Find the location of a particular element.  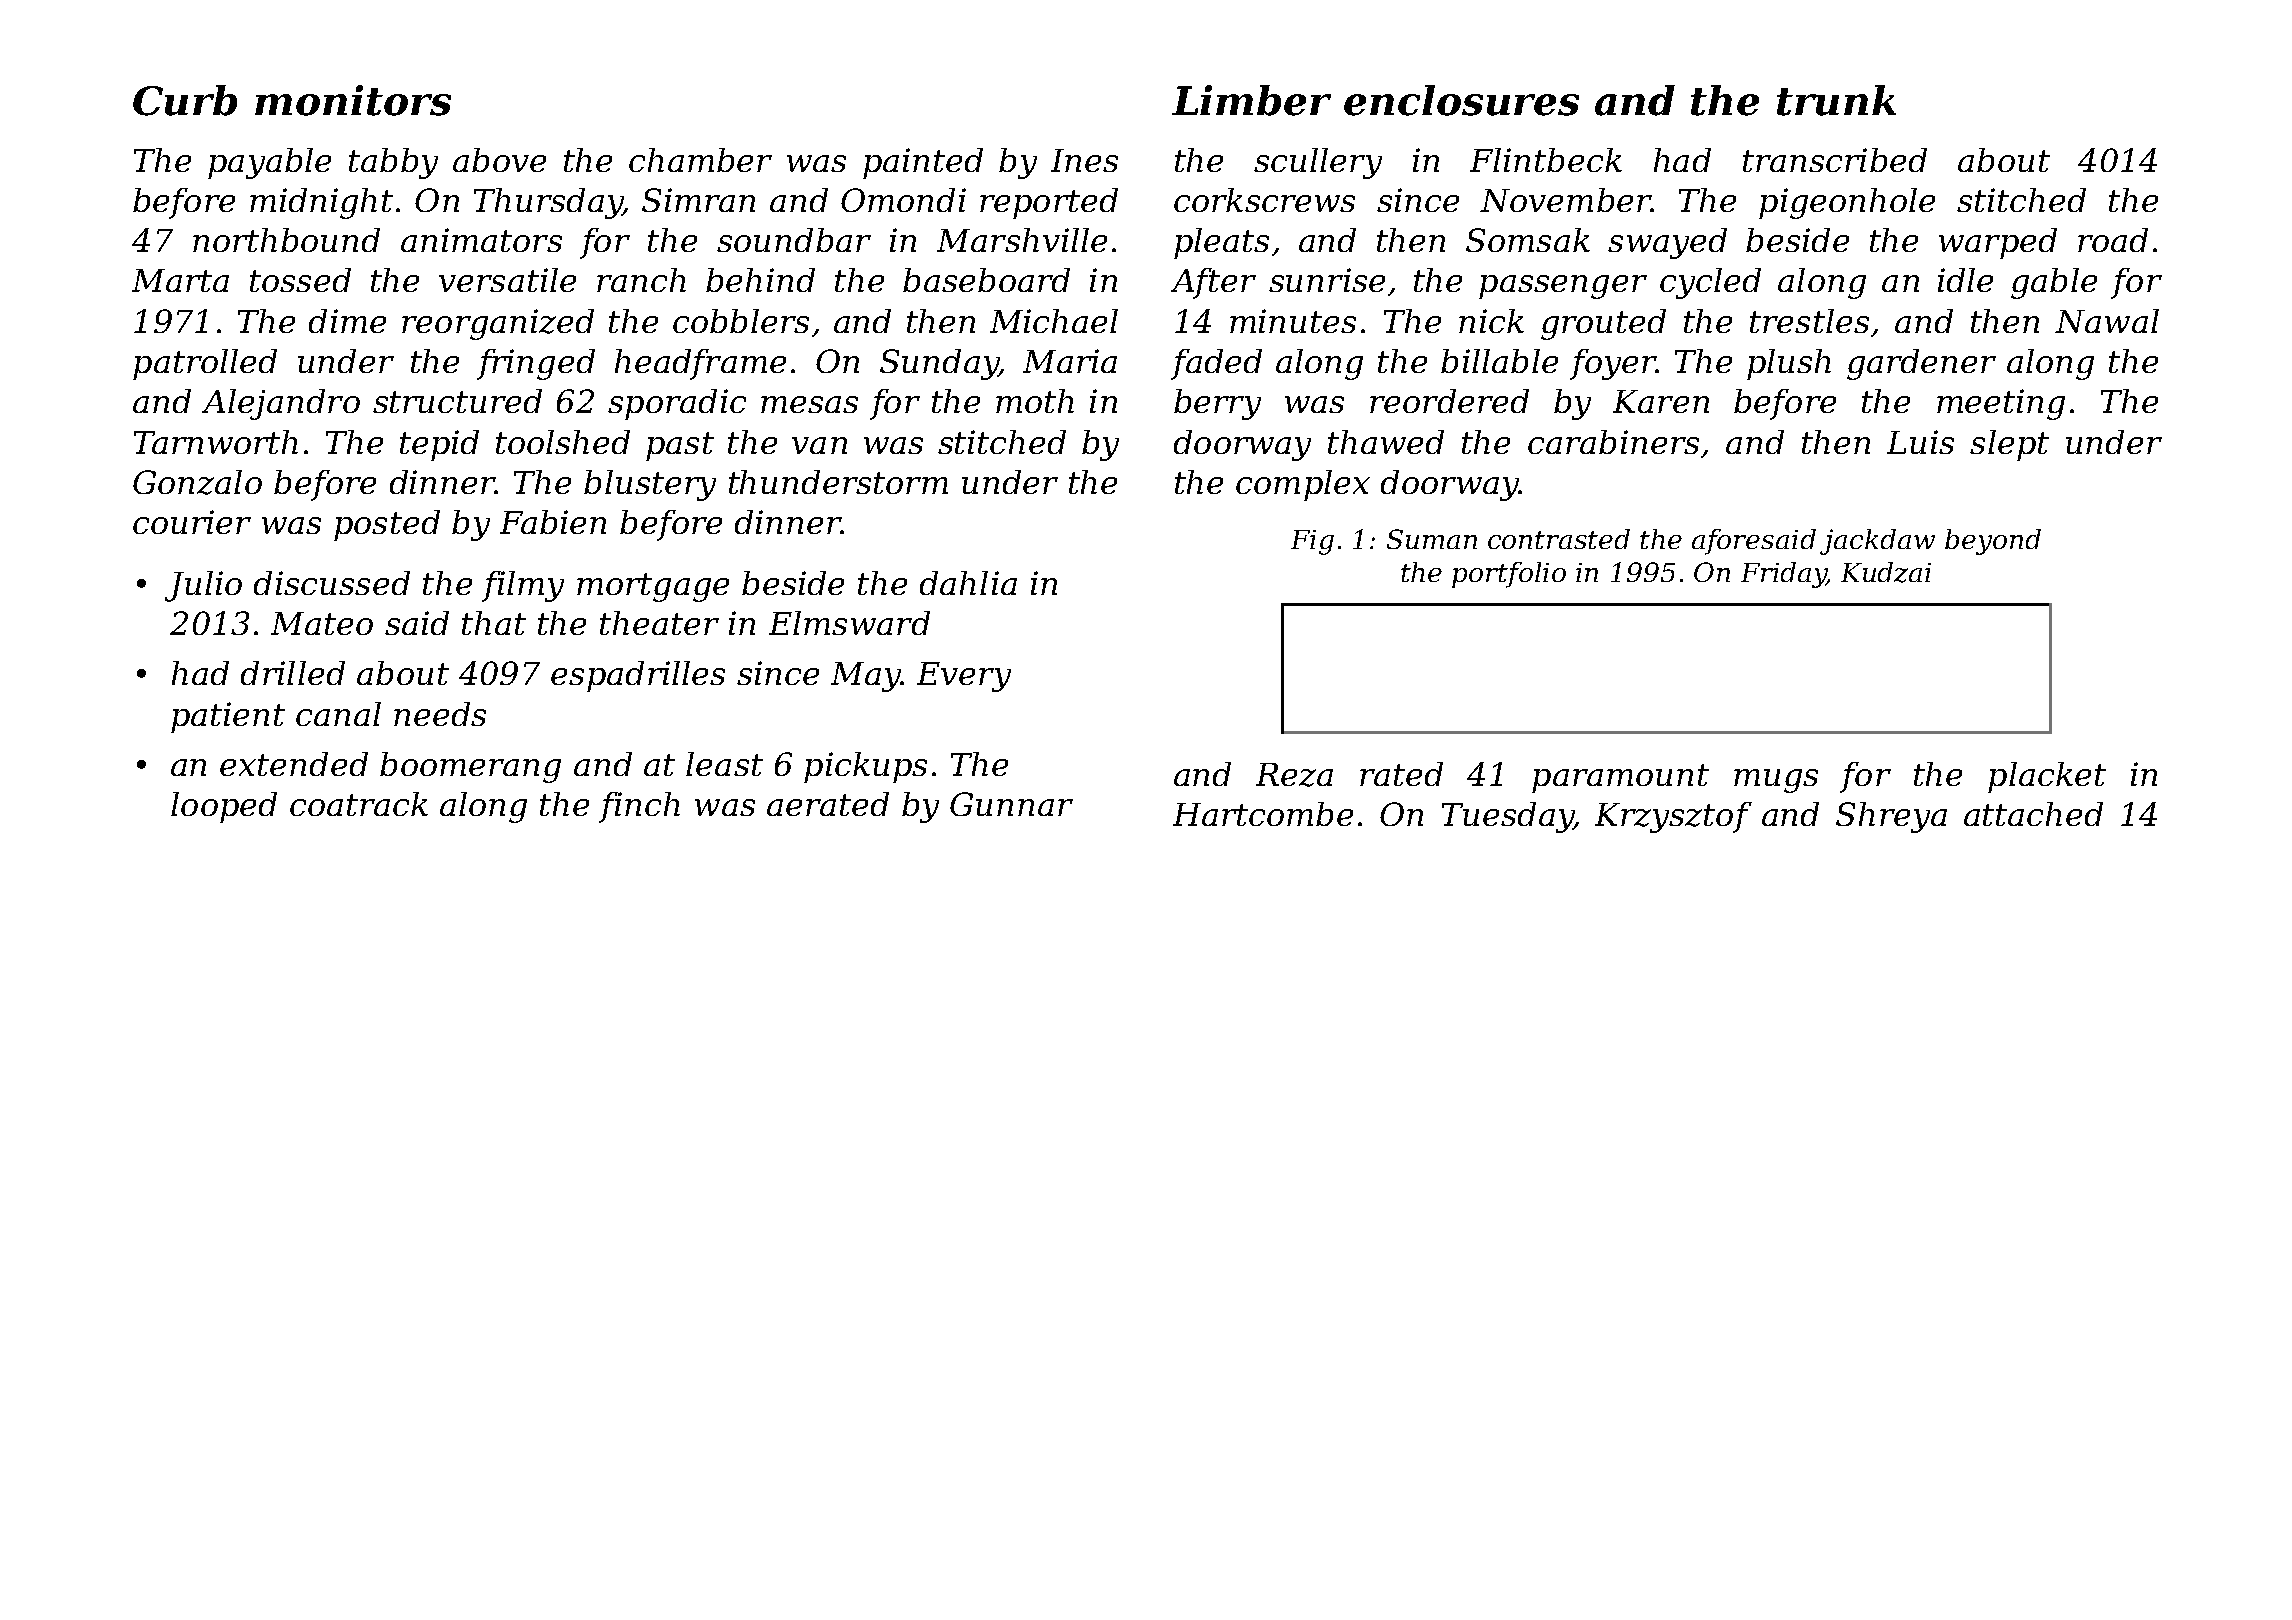

filmy is located at coordinates (523, 586).
